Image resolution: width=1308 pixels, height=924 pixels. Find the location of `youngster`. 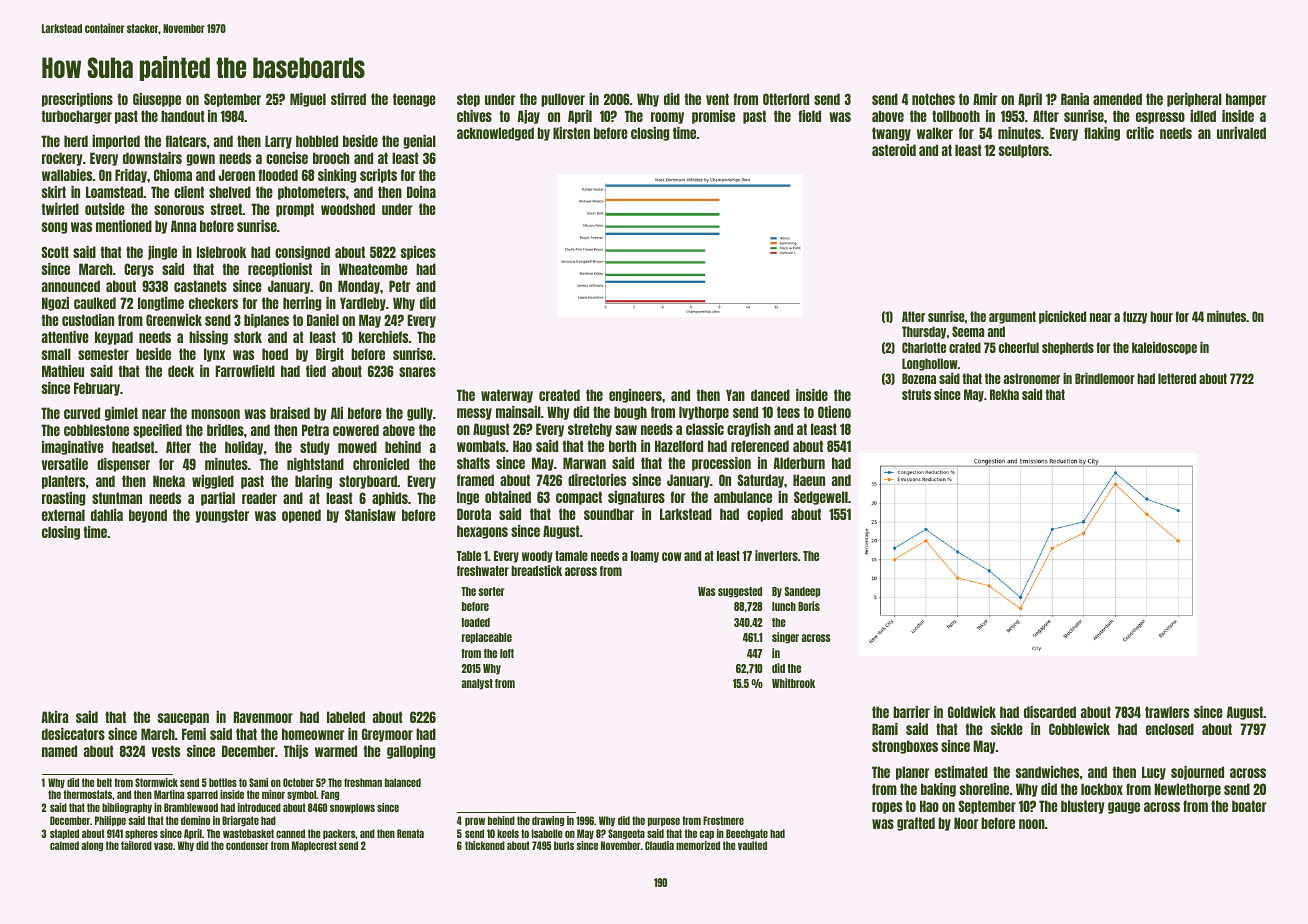

youngster is located at coordinates (222, 516).
